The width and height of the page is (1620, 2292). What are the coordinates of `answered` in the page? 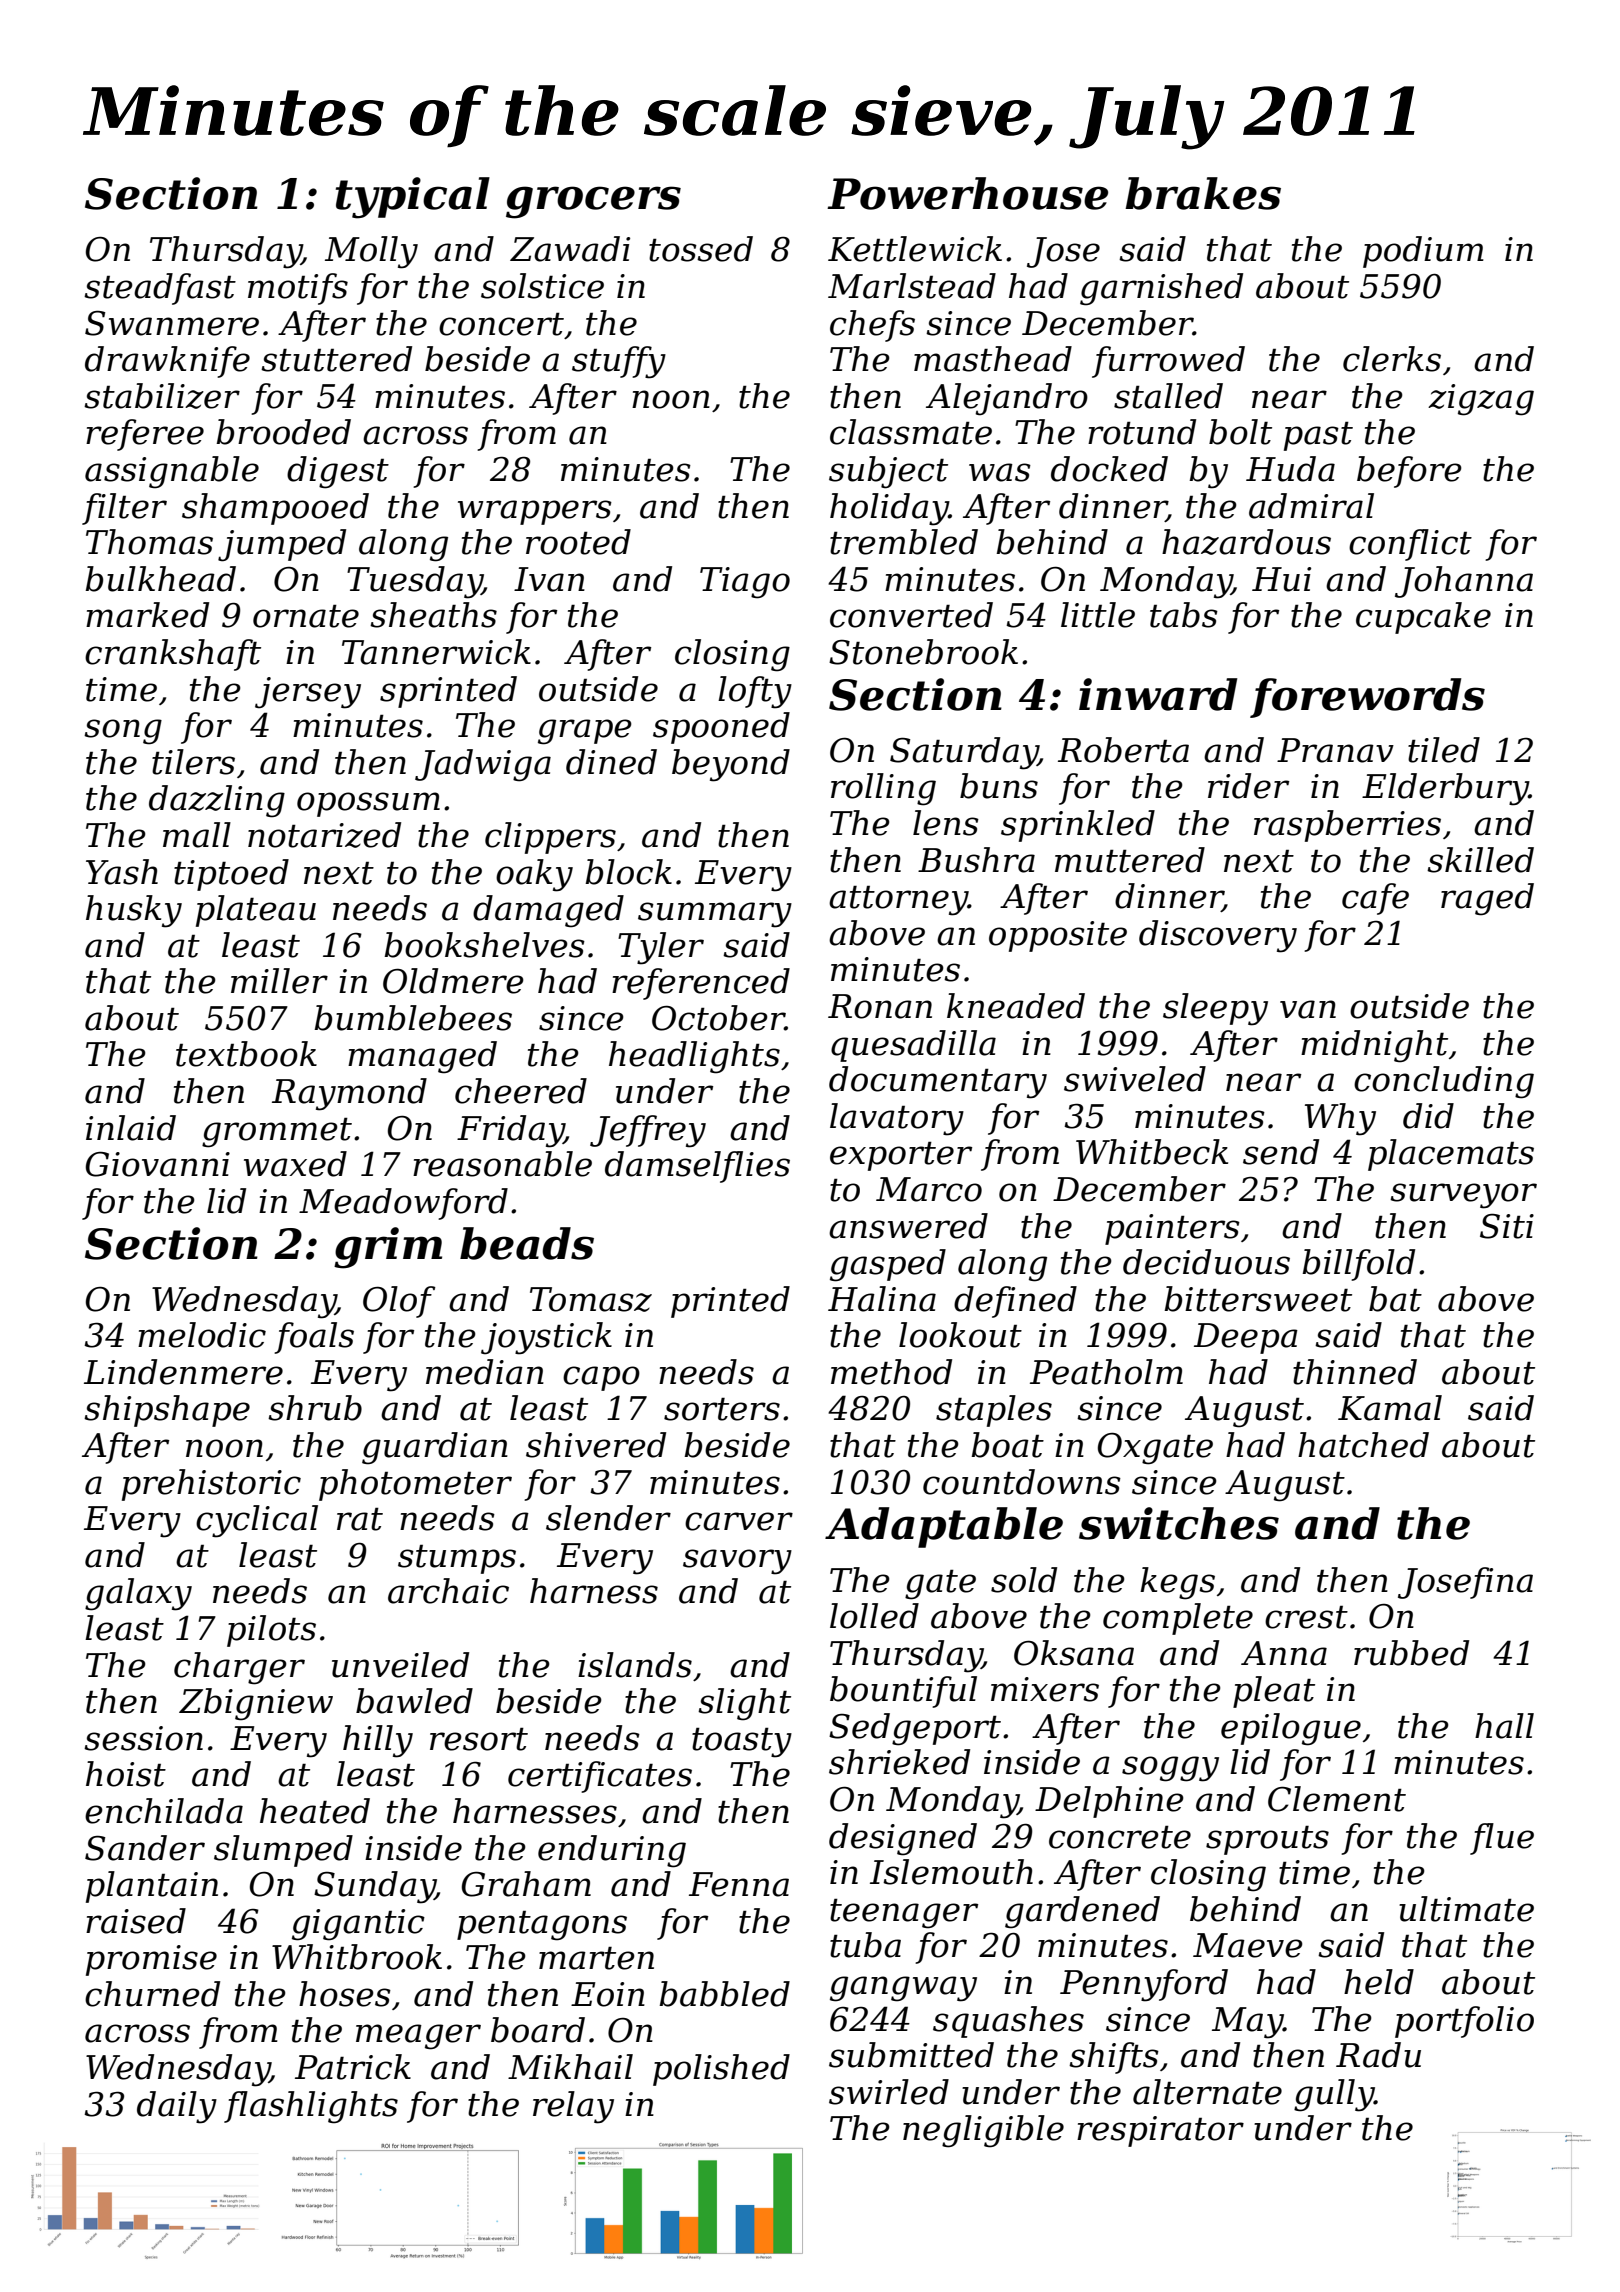 It's located at (908, 1226).
